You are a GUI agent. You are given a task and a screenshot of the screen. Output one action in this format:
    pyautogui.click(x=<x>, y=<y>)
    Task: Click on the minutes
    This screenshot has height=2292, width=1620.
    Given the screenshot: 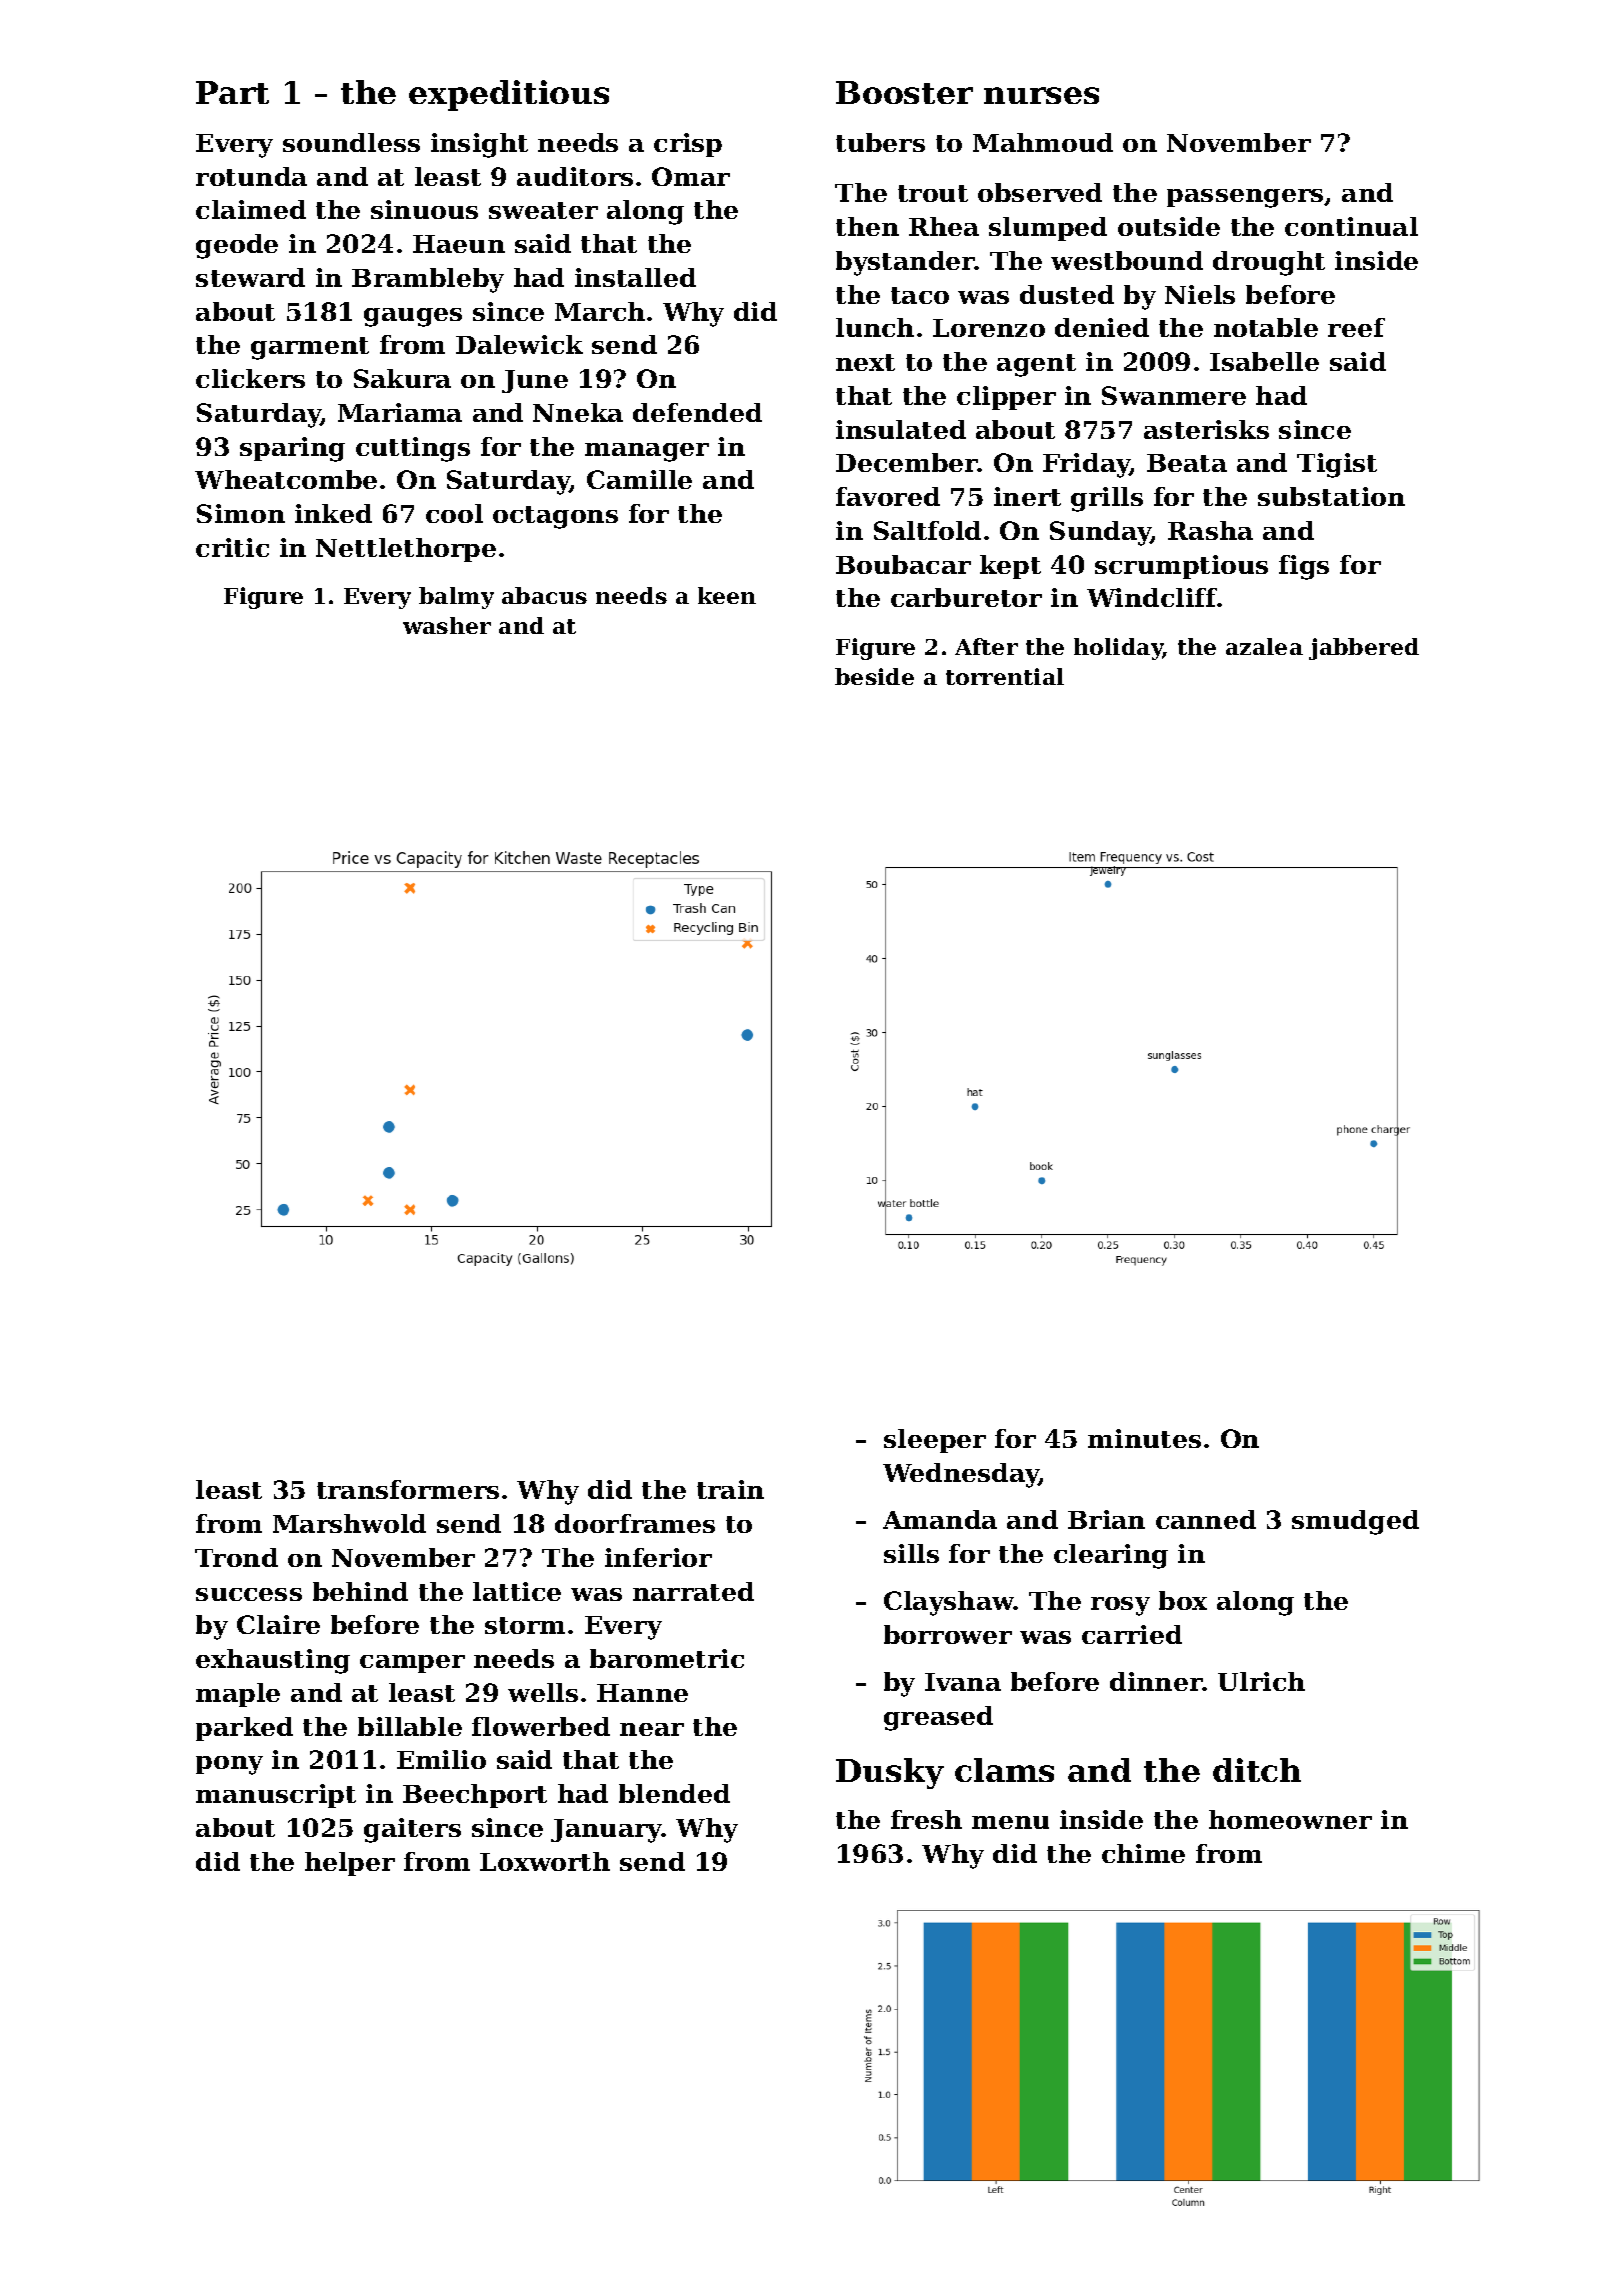 What is the action you would take?
    pyautogui.click(x=1144, y=1438)
